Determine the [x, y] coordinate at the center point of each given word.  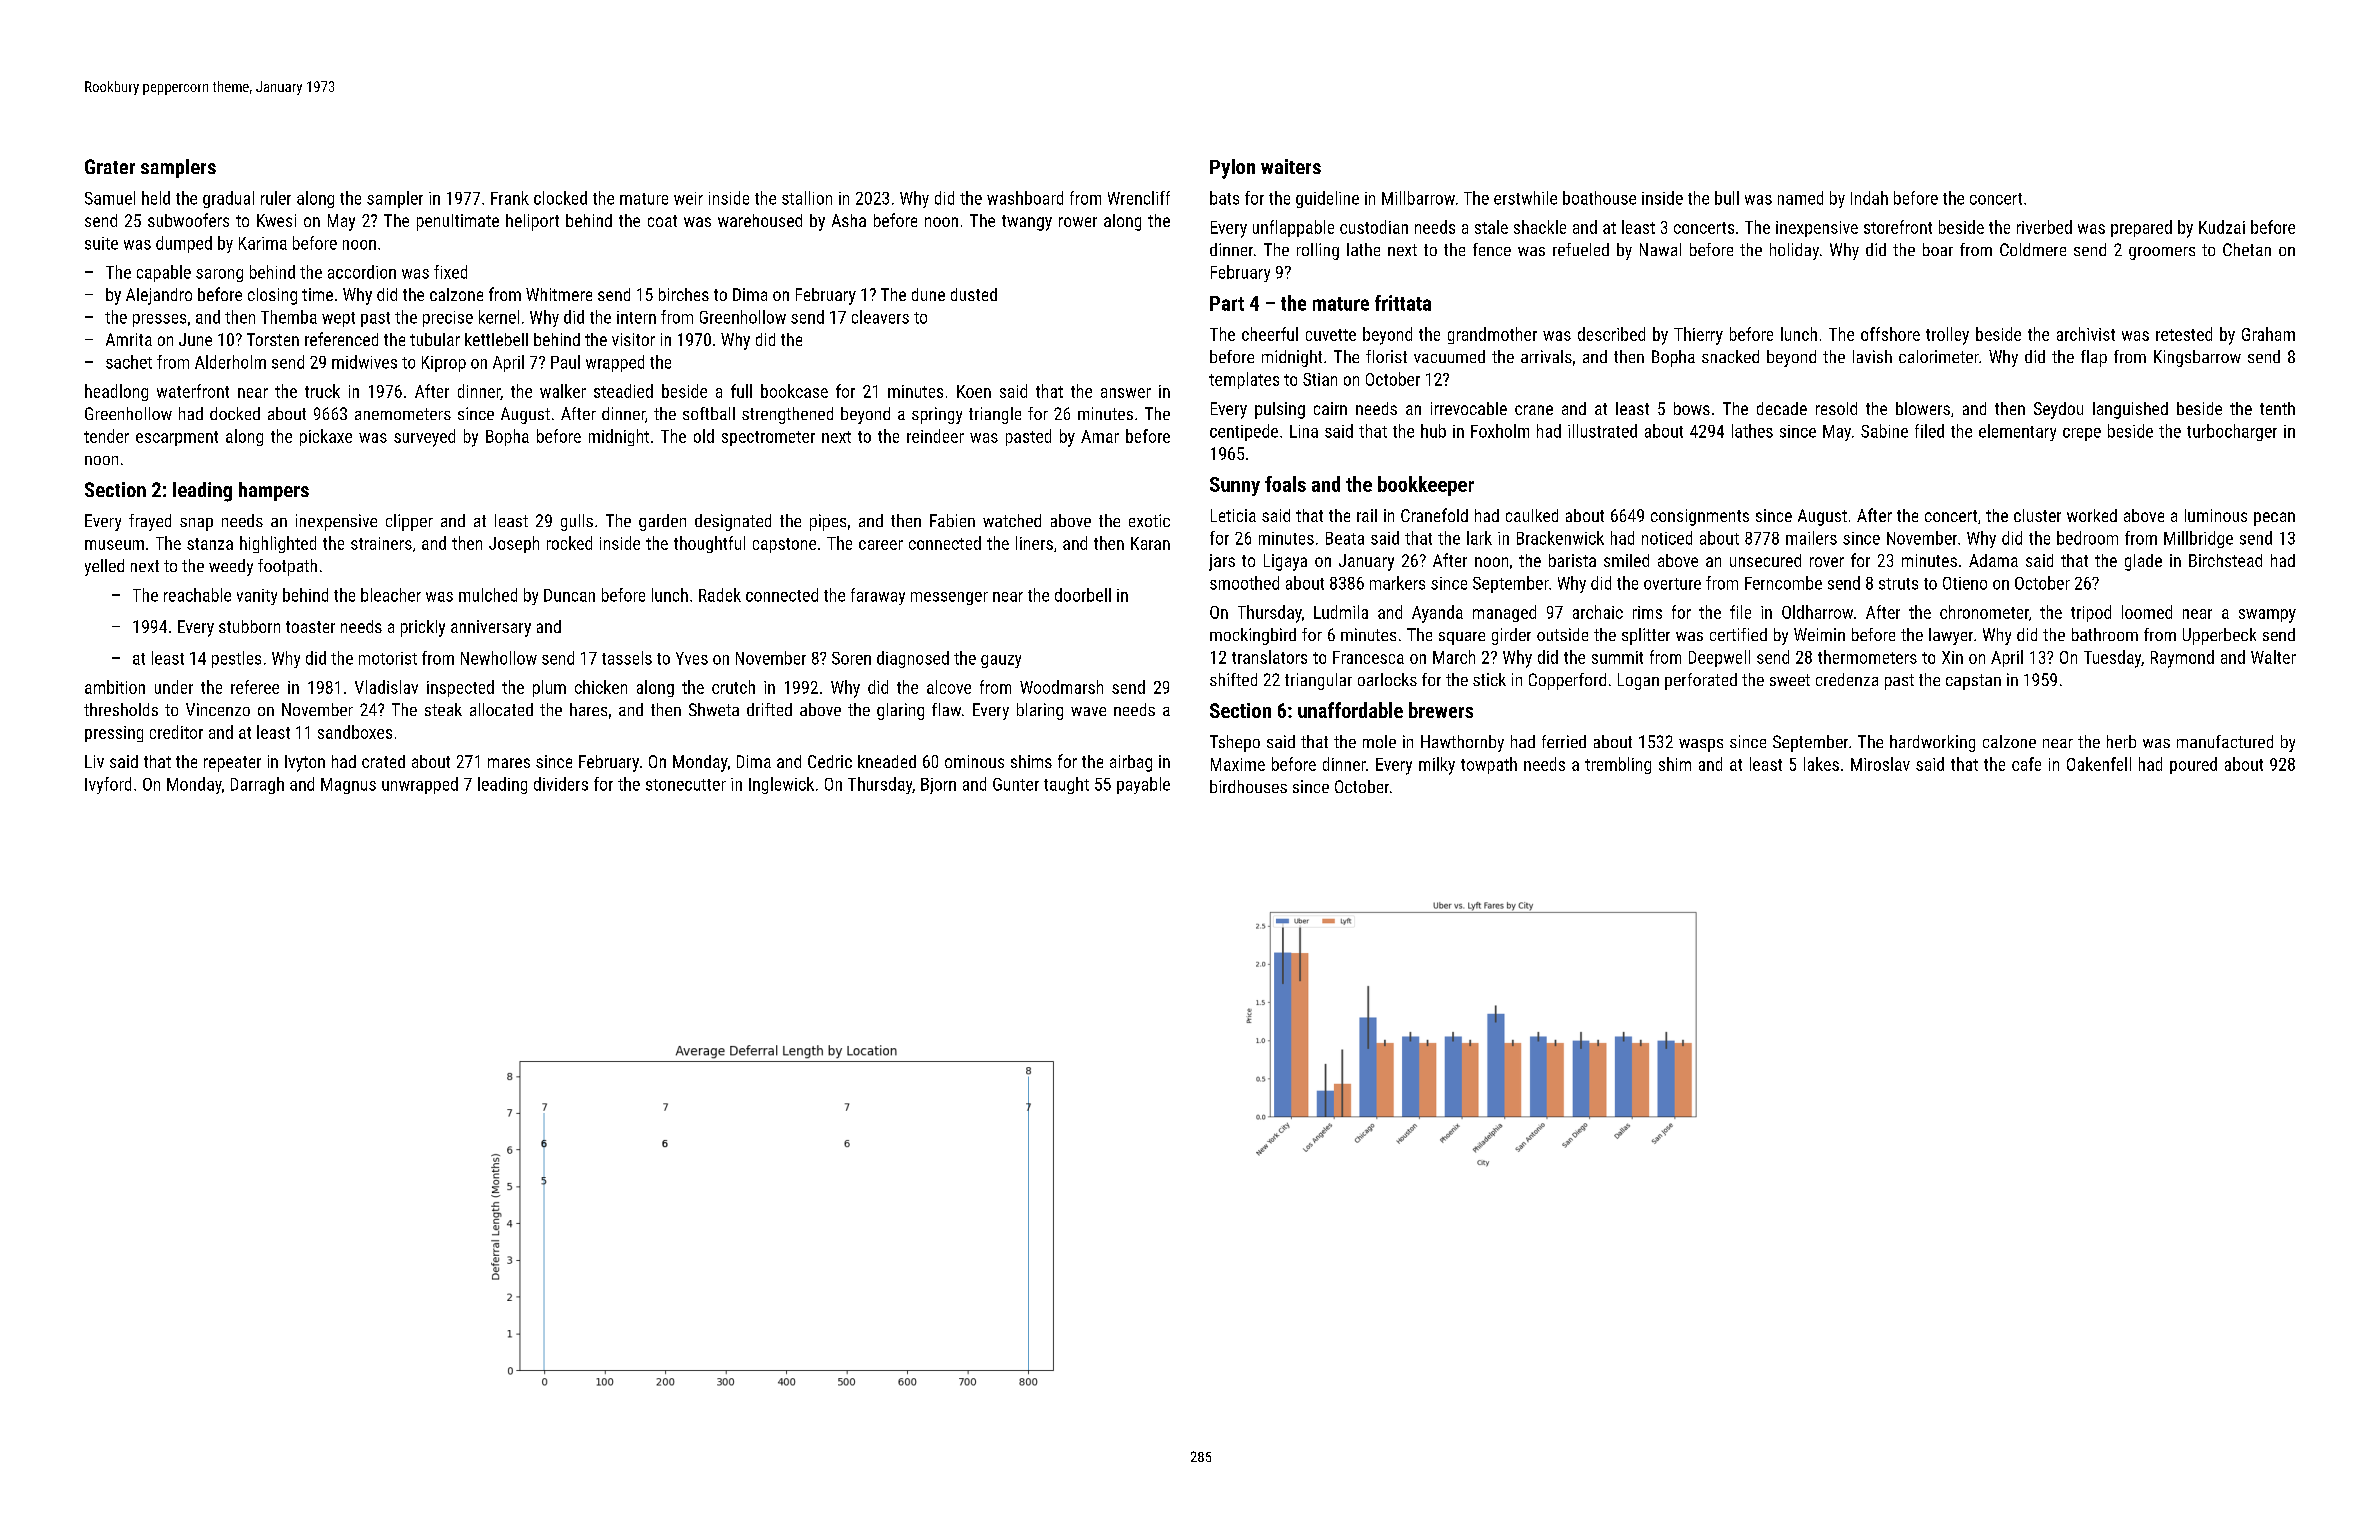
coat [662, 221]
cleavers [880, 317]
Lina [1304, 431]
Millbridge [2198, 539]
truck [322, 391]
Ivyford [108, 785]
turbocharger [2232, 432]
